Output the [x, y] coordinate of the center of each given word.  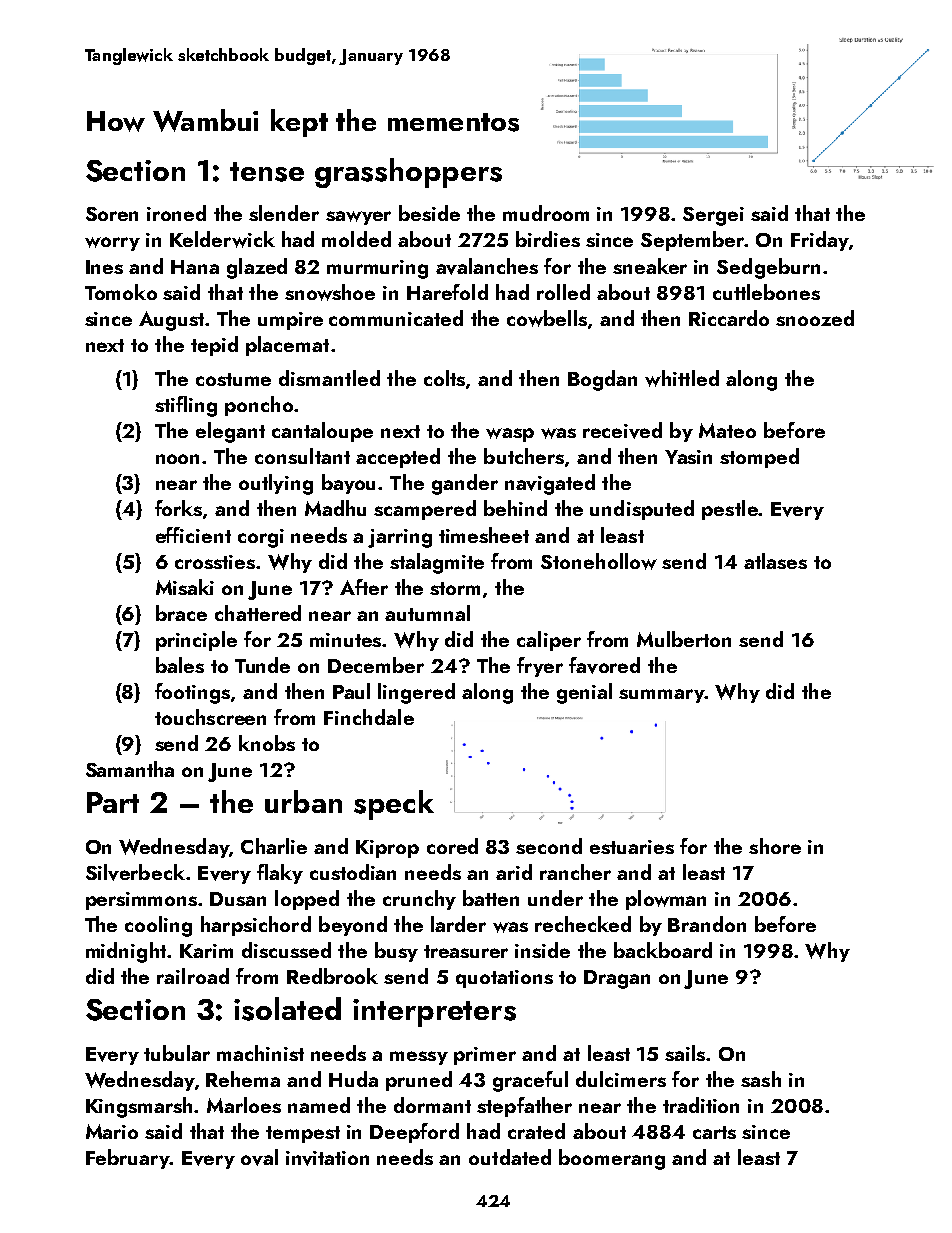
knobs [267, 743]
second [549, 846]
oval [259, 1157]
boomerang [612, 1159]
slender [284, 213]
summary [661, 696]
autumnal [427, 613]
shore [775, 846]
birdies [548, 239]
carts [714, 1132]
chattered [258, 613]
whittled [682, 378]
